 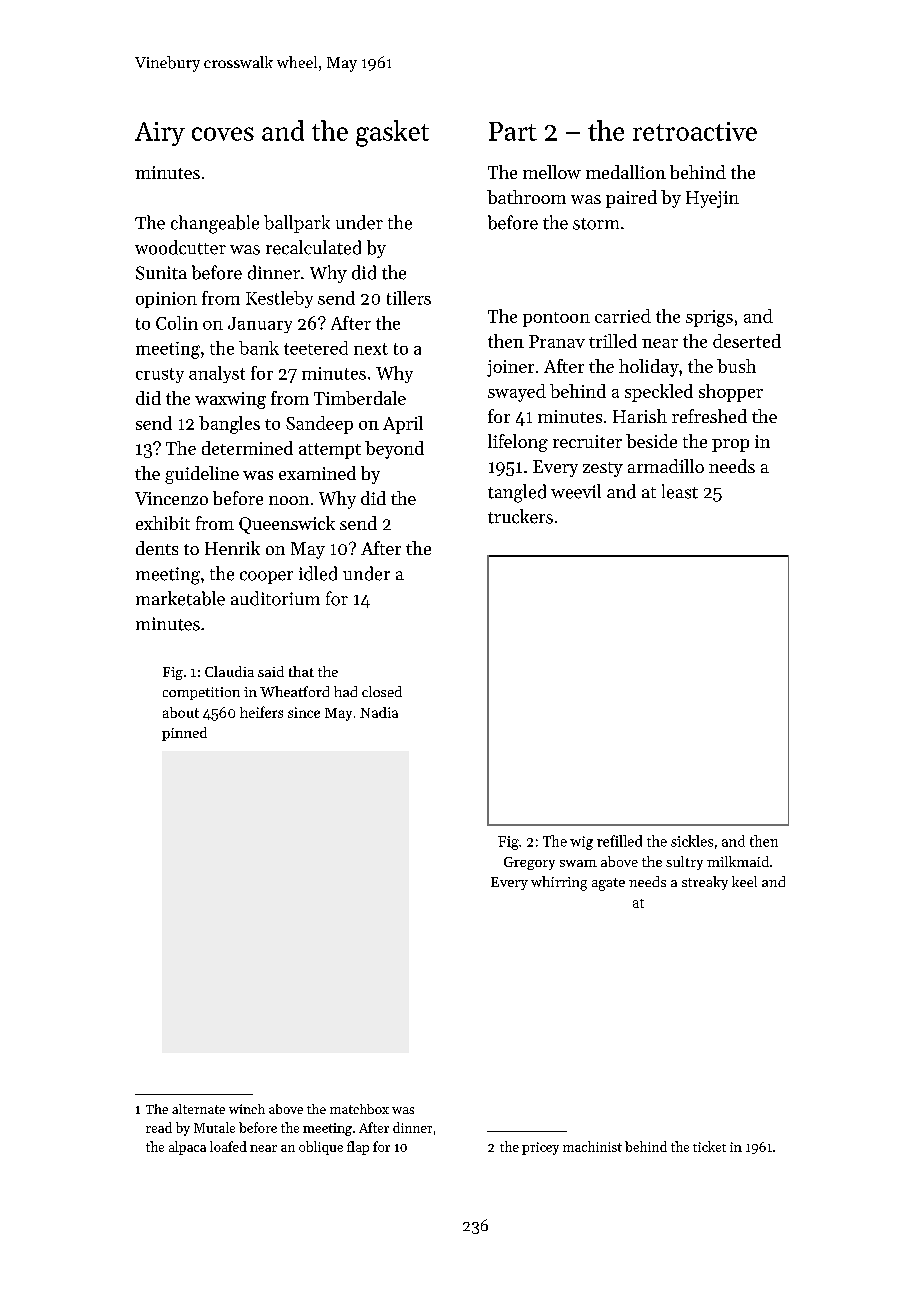 What do you see at coordinates (559, 883) in the page?
I see `whirring` at bounding box center [559, 883].
